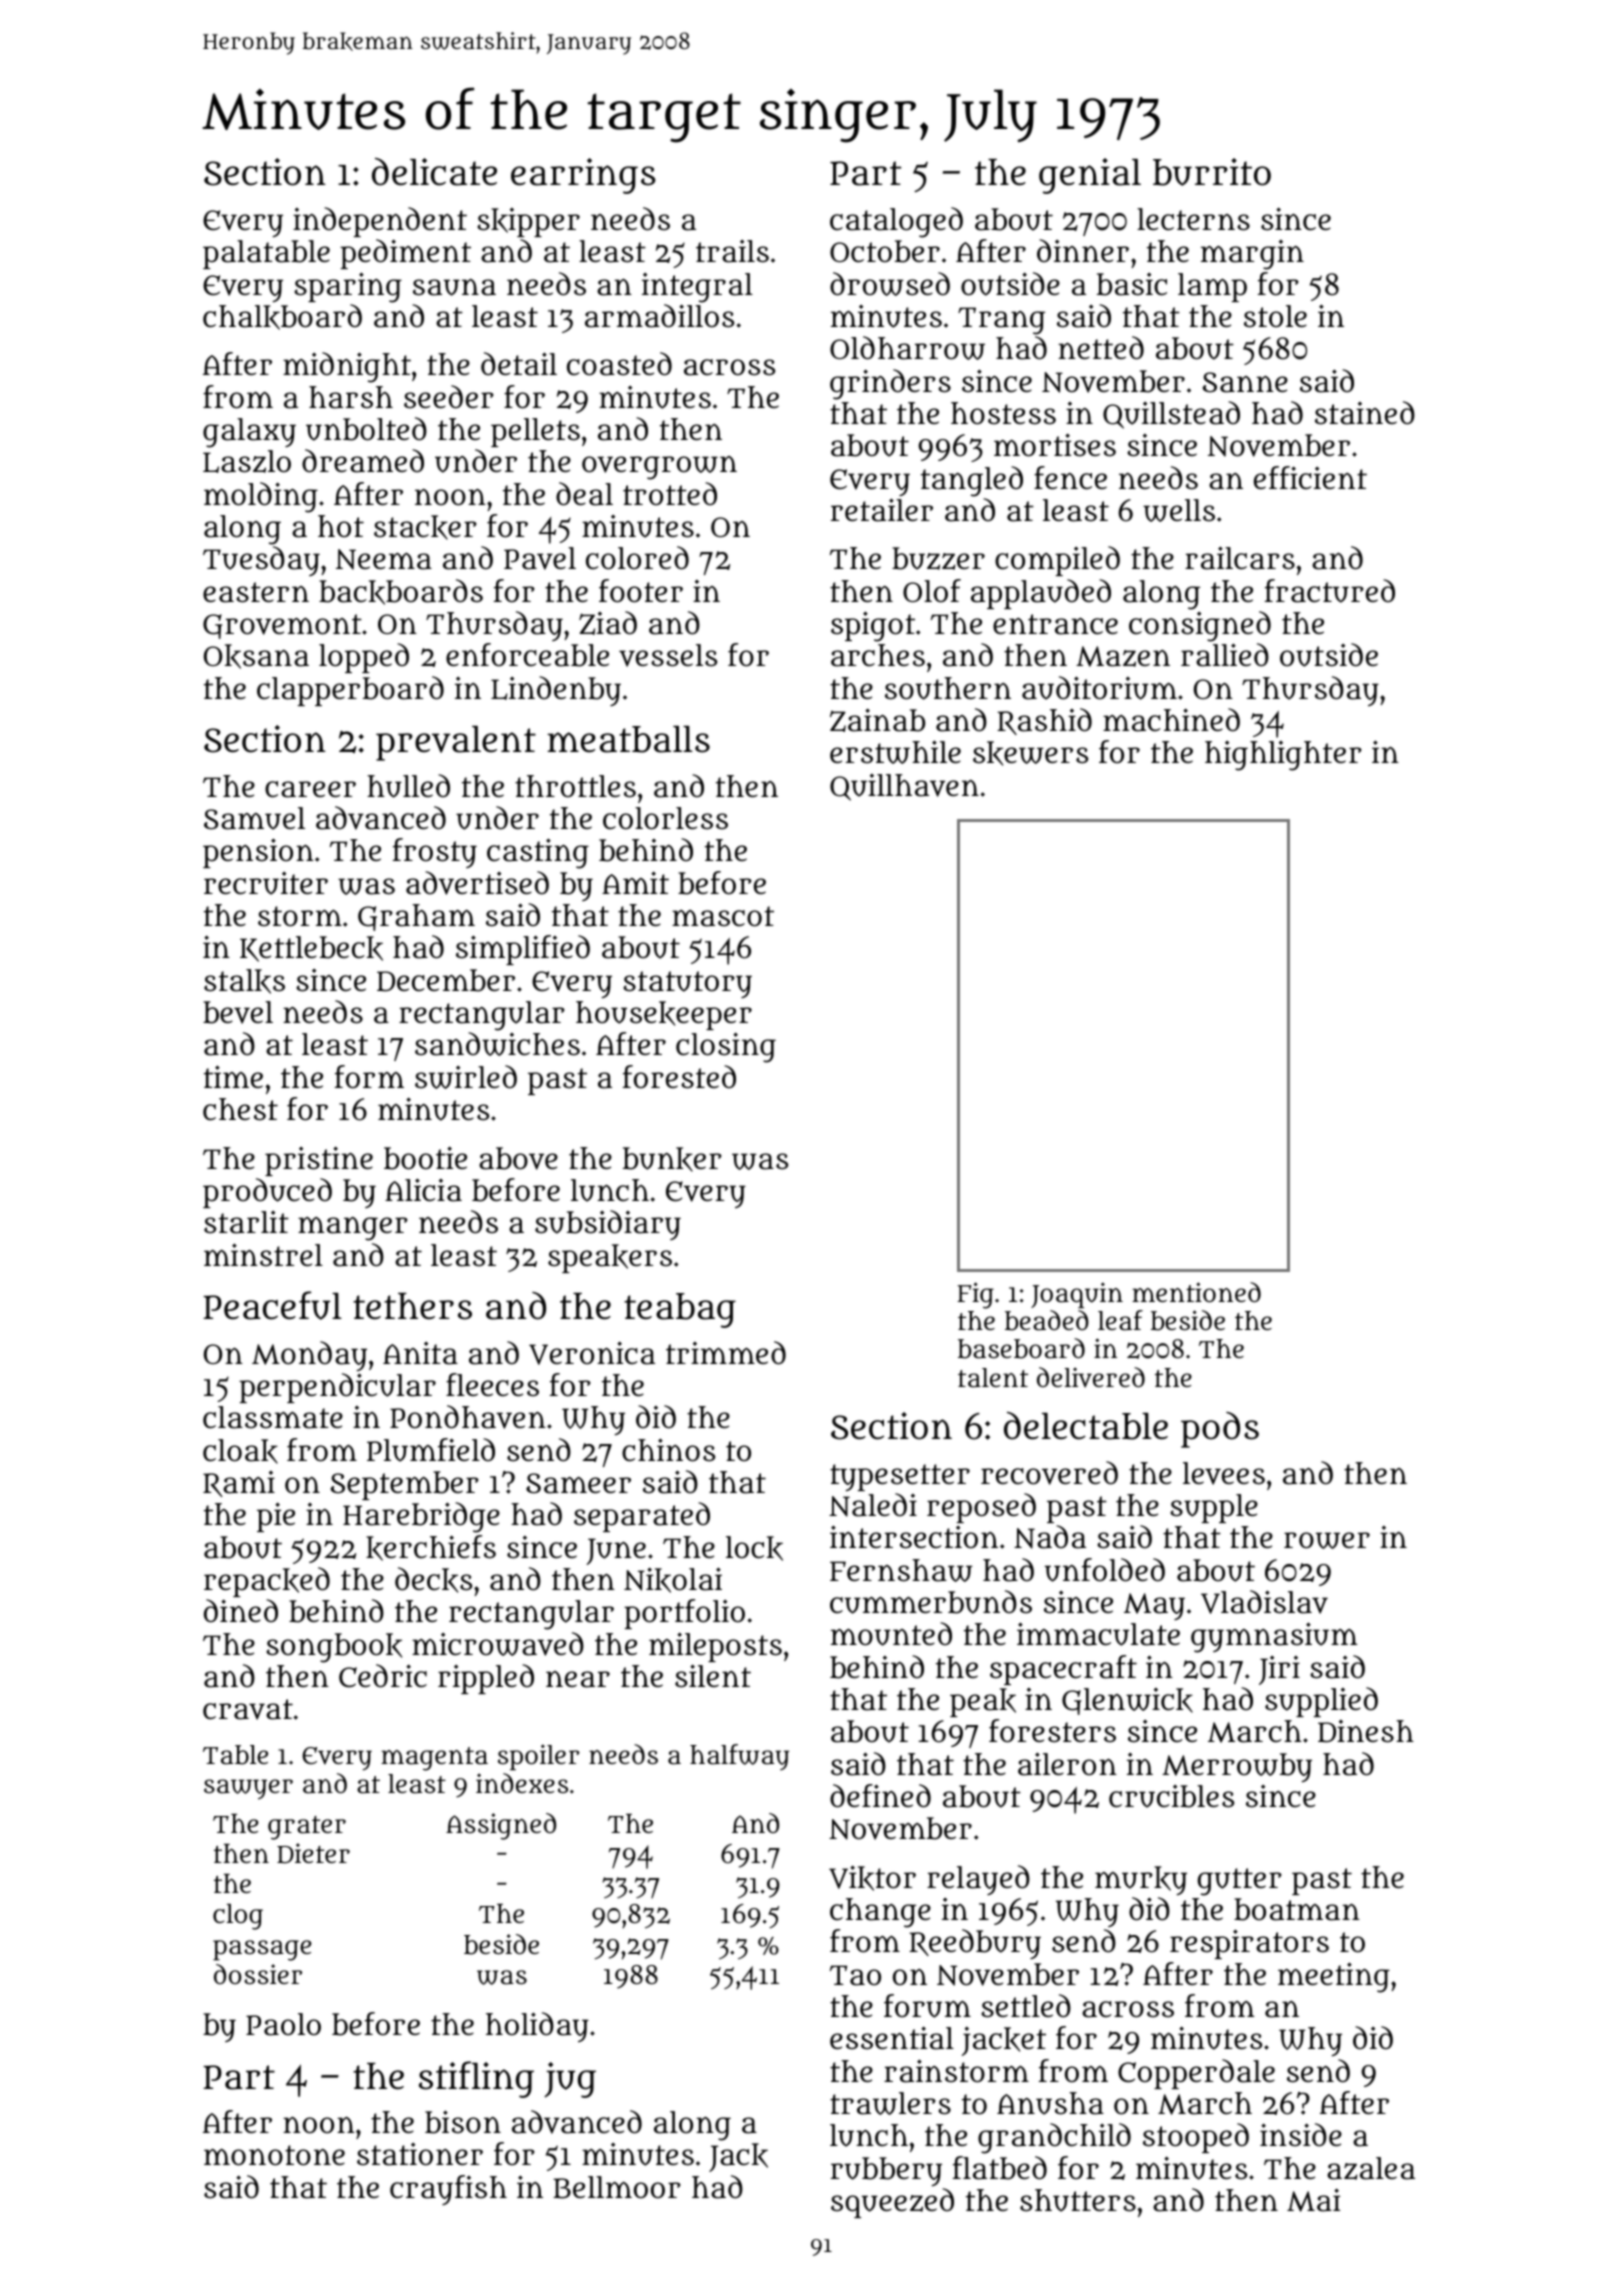  Describe the element at coordinates (1212, 172) in the document. I see `burrito` at that location.
